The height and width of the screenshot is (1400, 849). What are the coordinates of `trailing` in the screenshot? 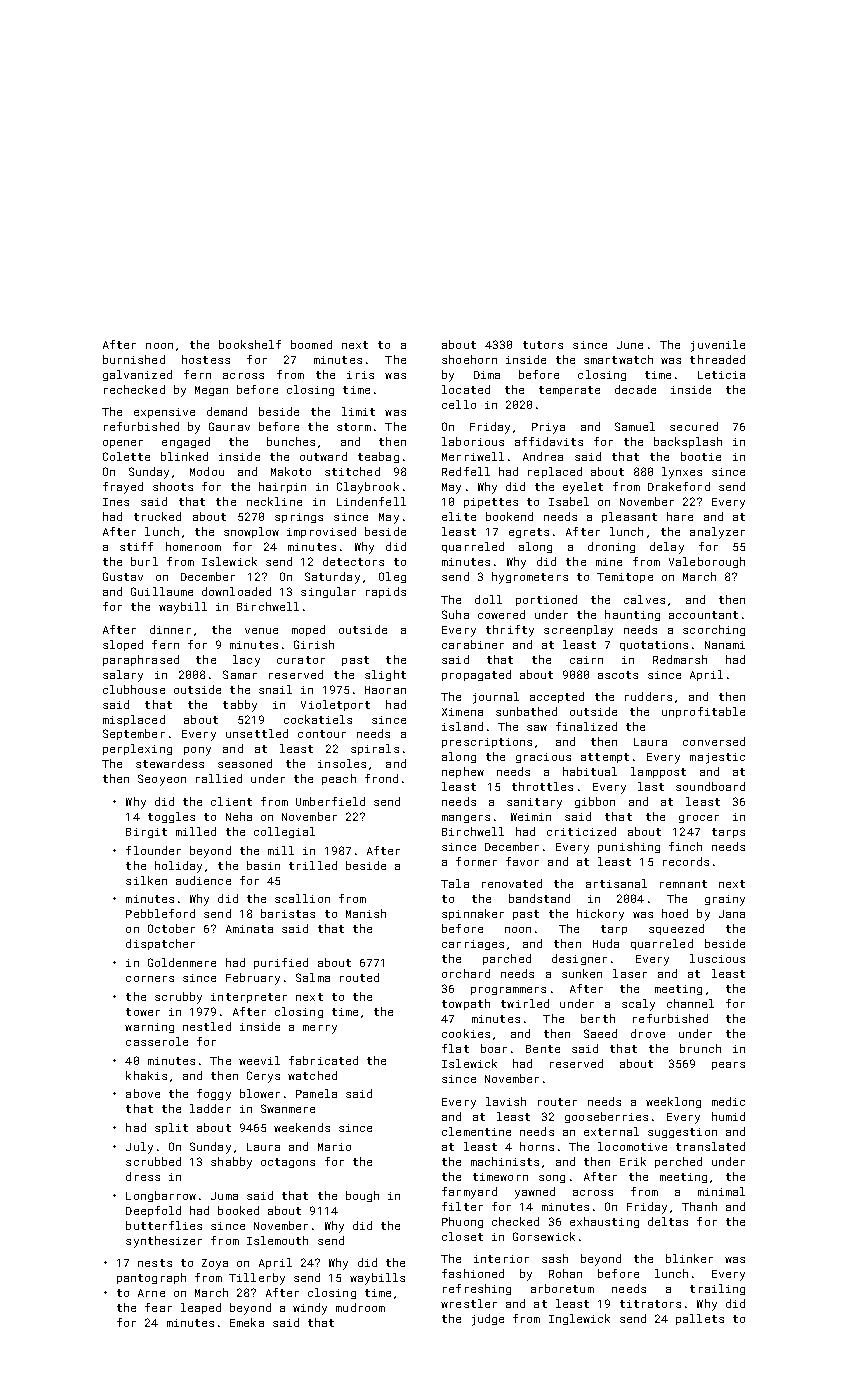 It's located at (717, 1289).
